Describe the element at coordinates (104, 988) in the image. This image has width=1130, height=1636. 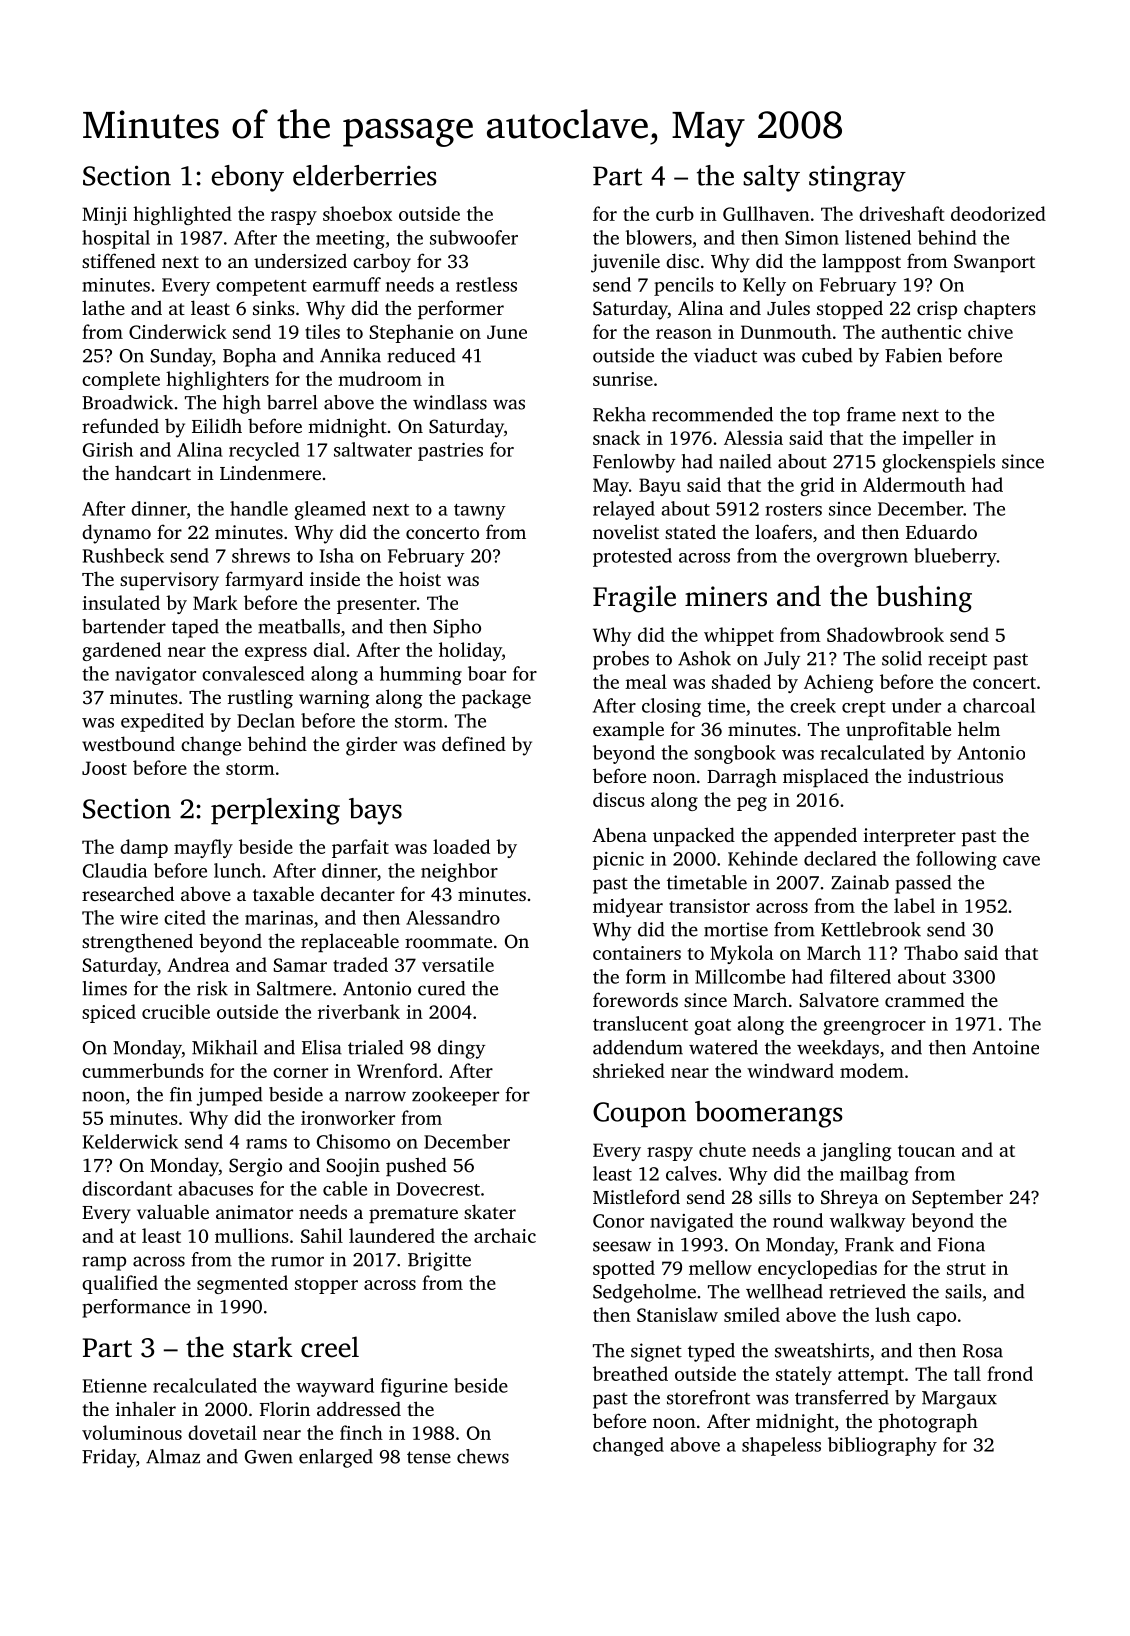
I see `limes` at that location.
